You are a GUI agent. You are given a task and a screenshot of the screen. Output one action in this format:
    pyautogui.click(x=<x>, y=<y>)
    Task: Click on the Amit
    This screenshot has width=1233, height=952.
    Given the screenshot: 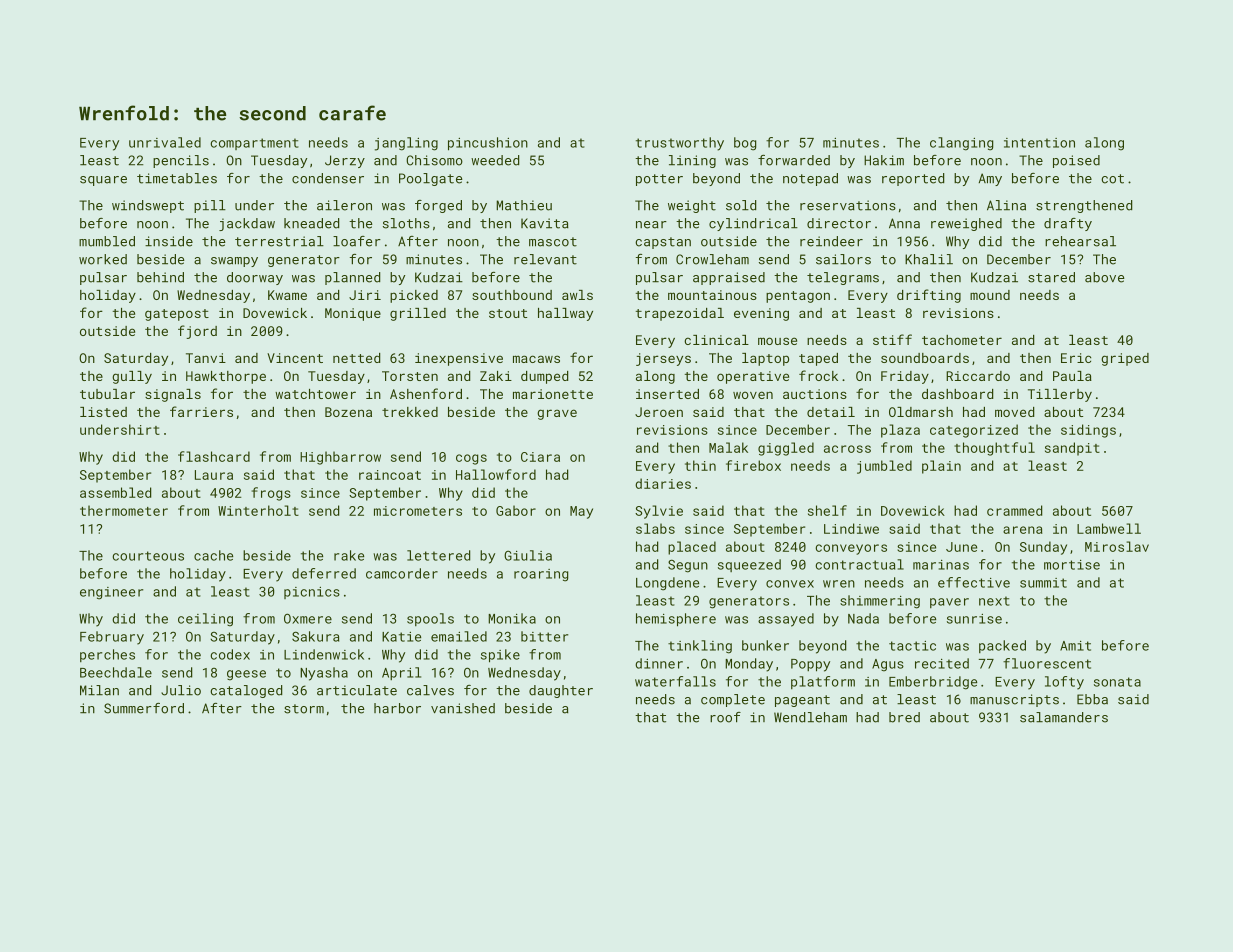 What is the action you would take?
    pyautogui.click(x=1075, y=646)
